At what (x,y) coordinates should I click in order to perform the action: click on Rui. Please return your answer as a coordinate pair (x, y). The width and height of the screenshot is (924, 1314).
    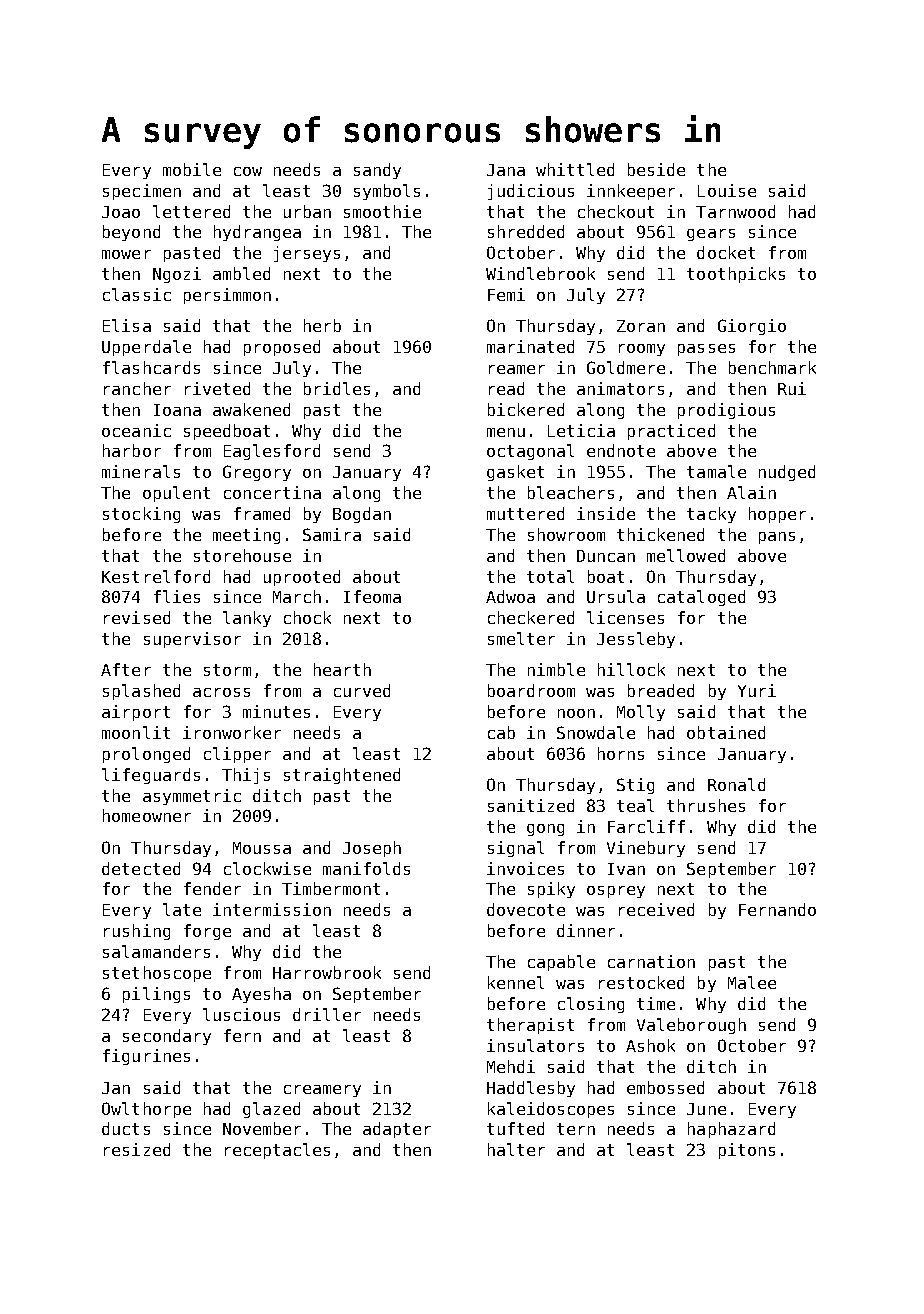
    Looking at the image, I should click on (792, 388).
